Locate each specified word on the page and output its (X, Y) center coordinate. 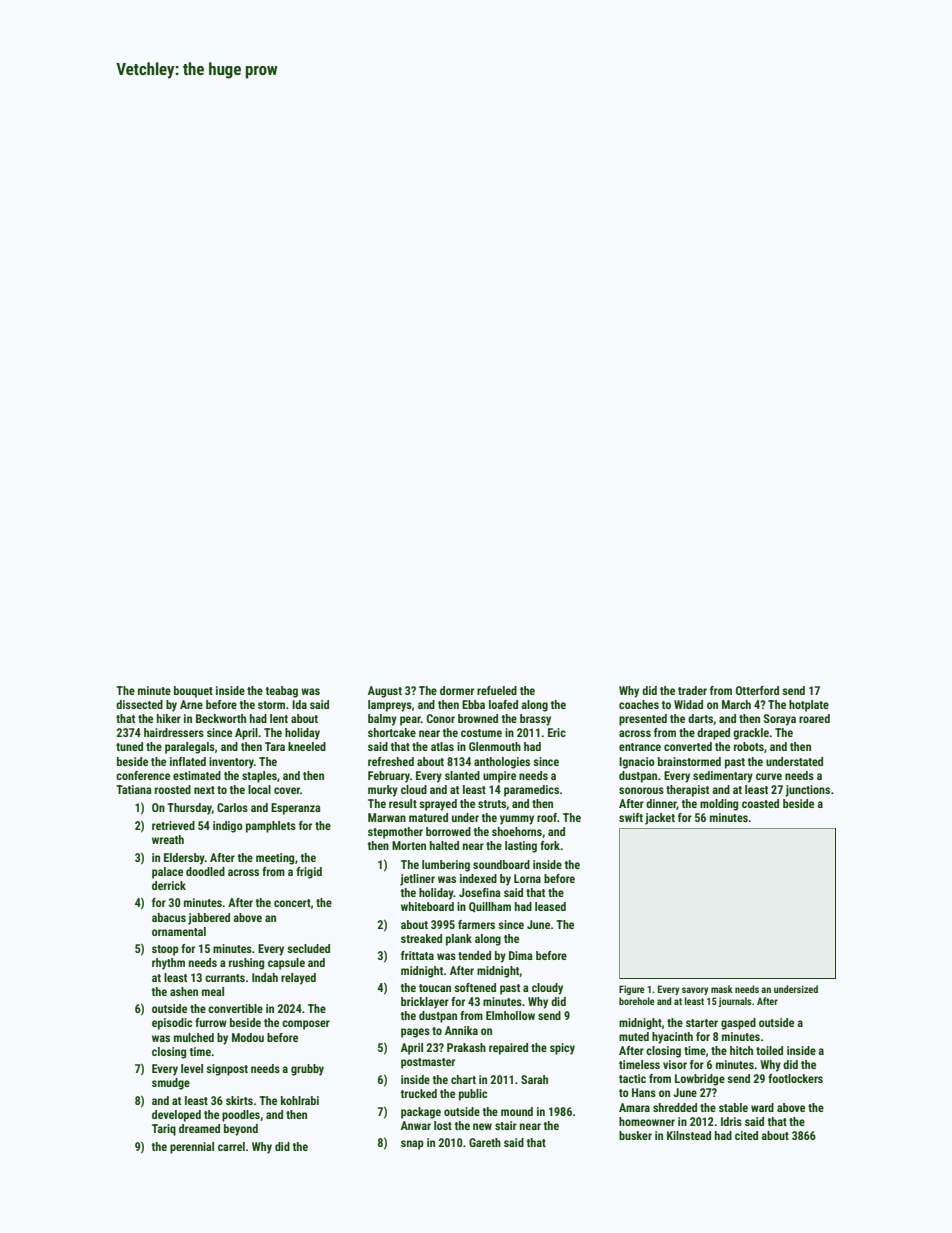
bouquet (193, 692)
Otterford (757, 690)
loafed (503, 704)
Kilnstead (689, 1135)
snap (412, 1145)
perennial (192, 1148)
